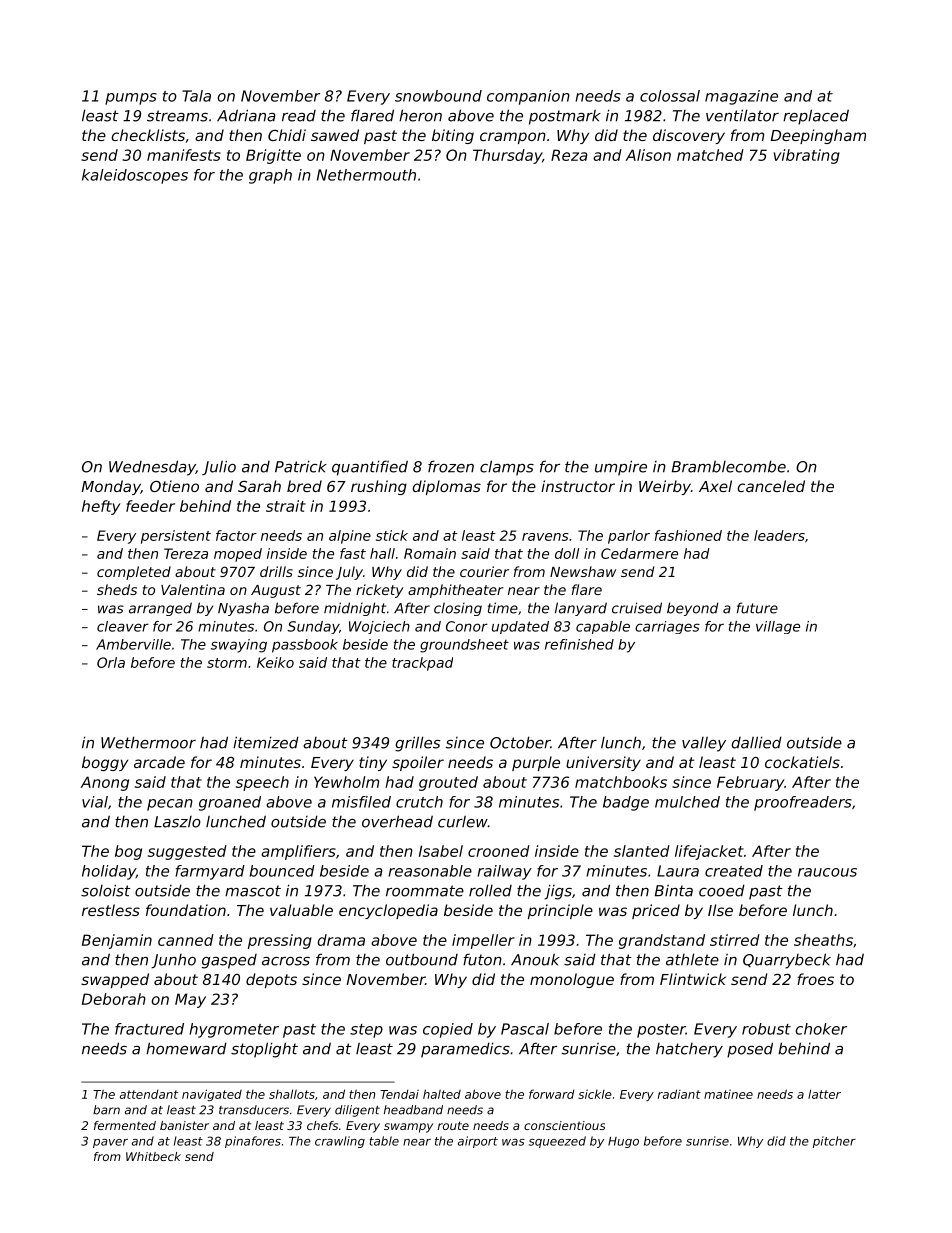  I want to click on Nethermouth, so click(366, 175).
